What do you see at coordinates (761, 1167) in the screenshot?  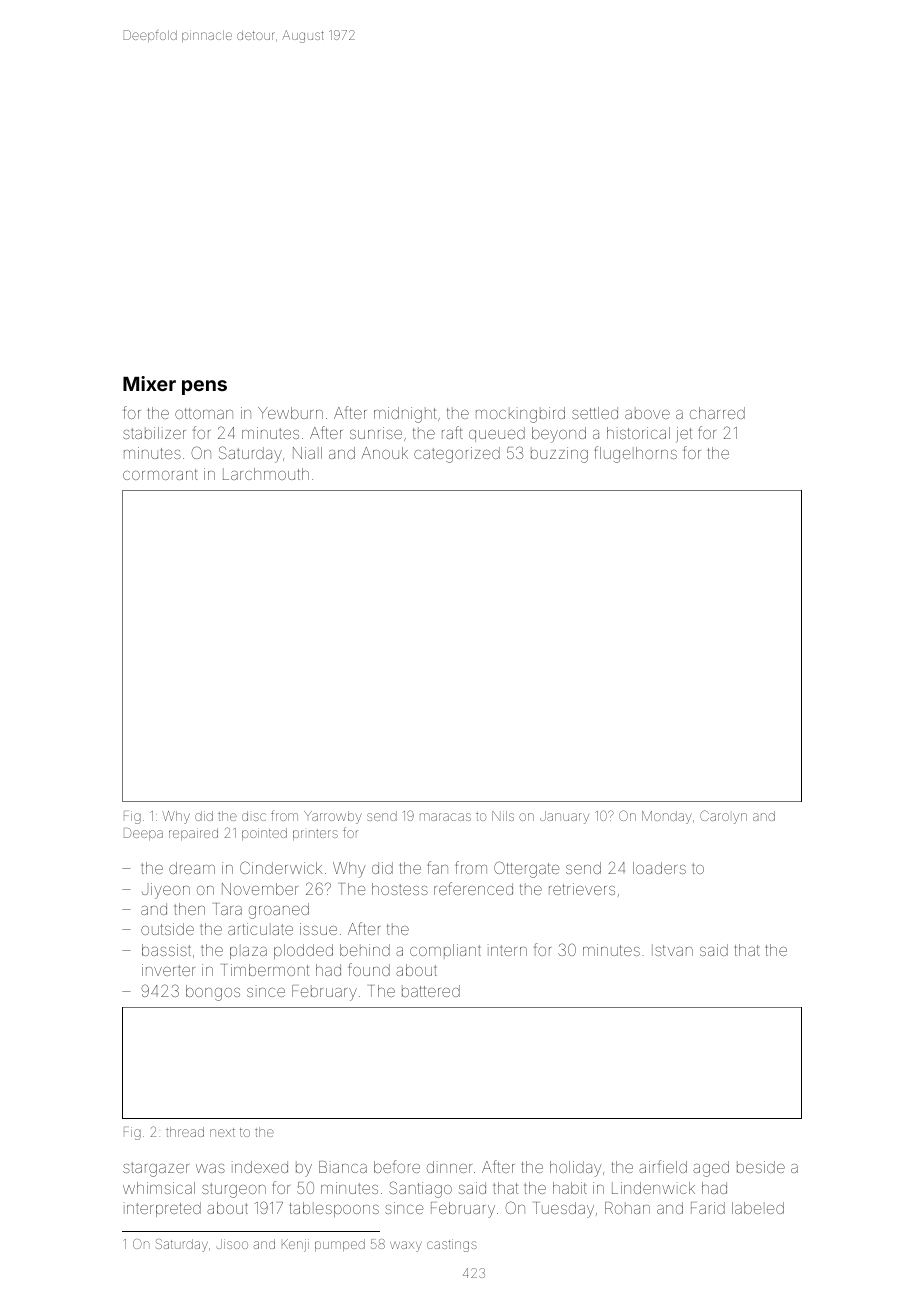 I see `beside` at bounding box center [761, 1167].
